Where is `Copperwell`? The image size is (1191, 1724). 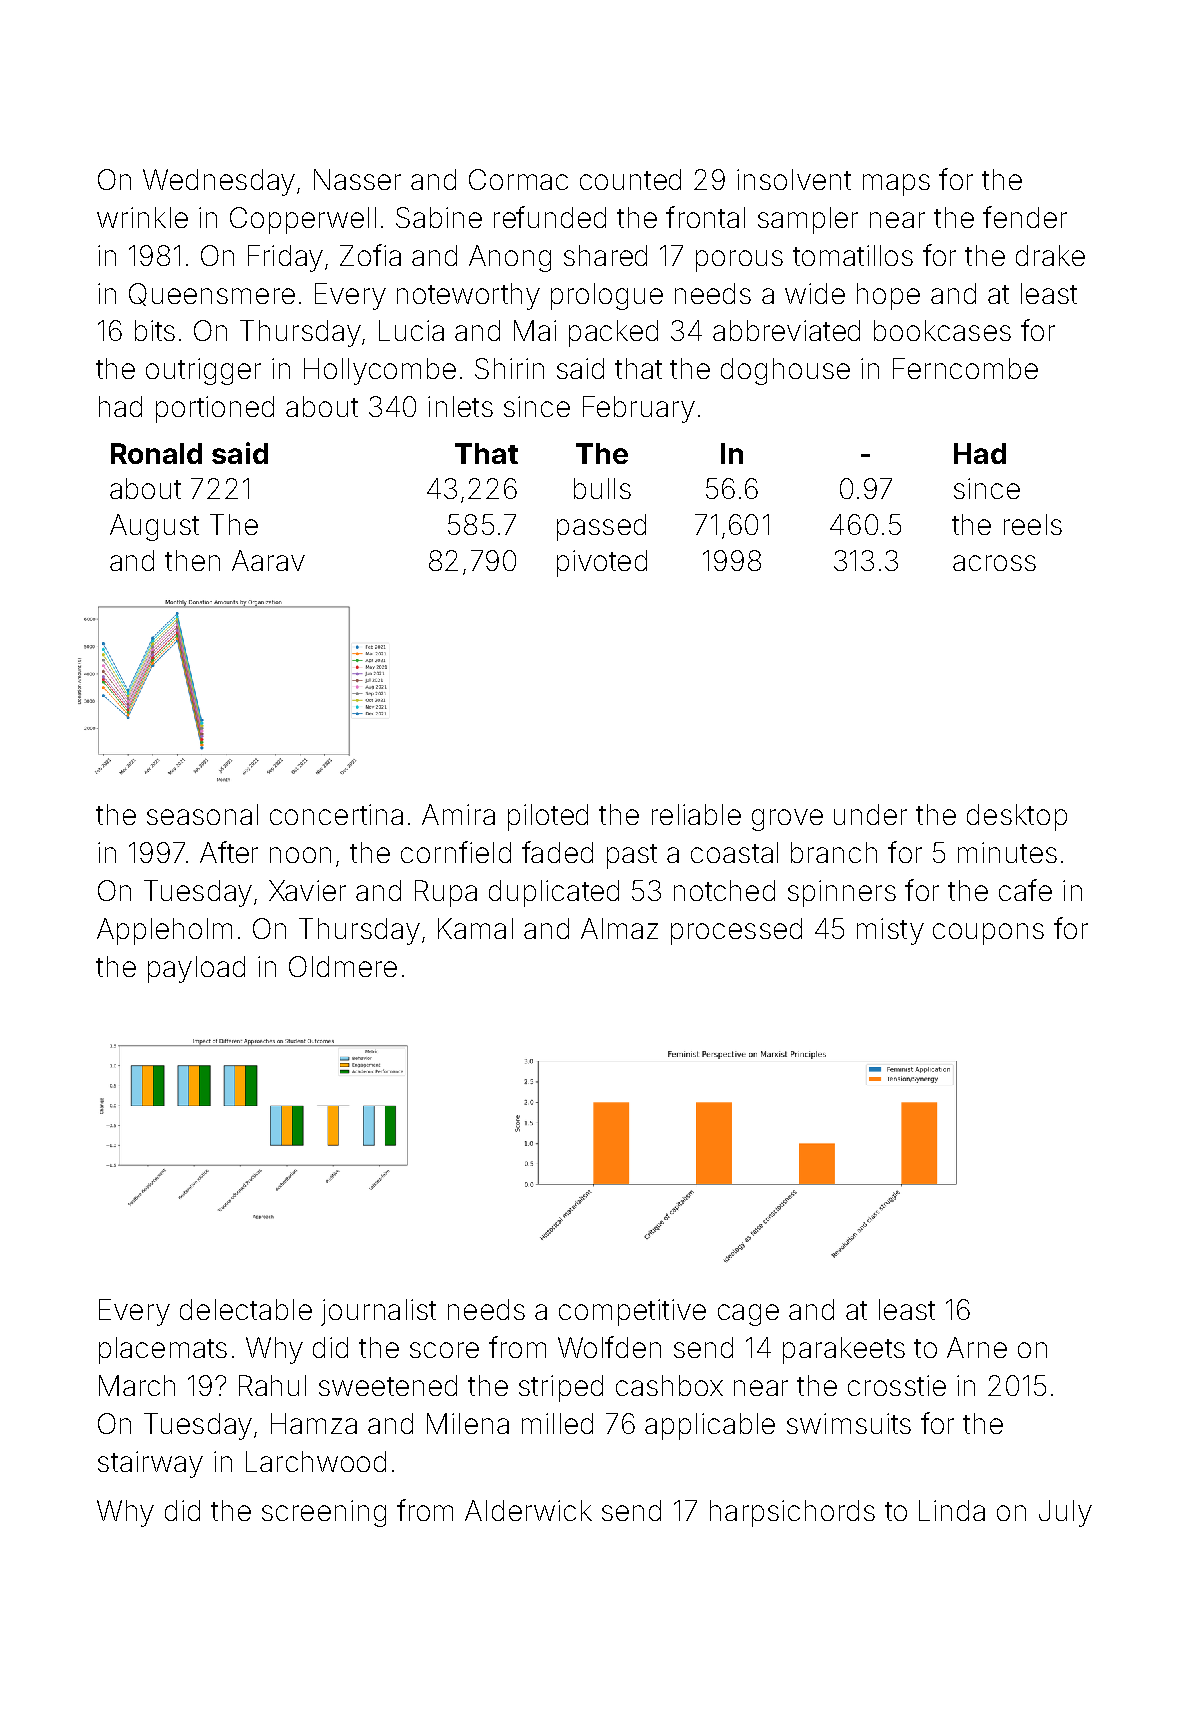 Copperwell is located at coordinates (303, 220).
